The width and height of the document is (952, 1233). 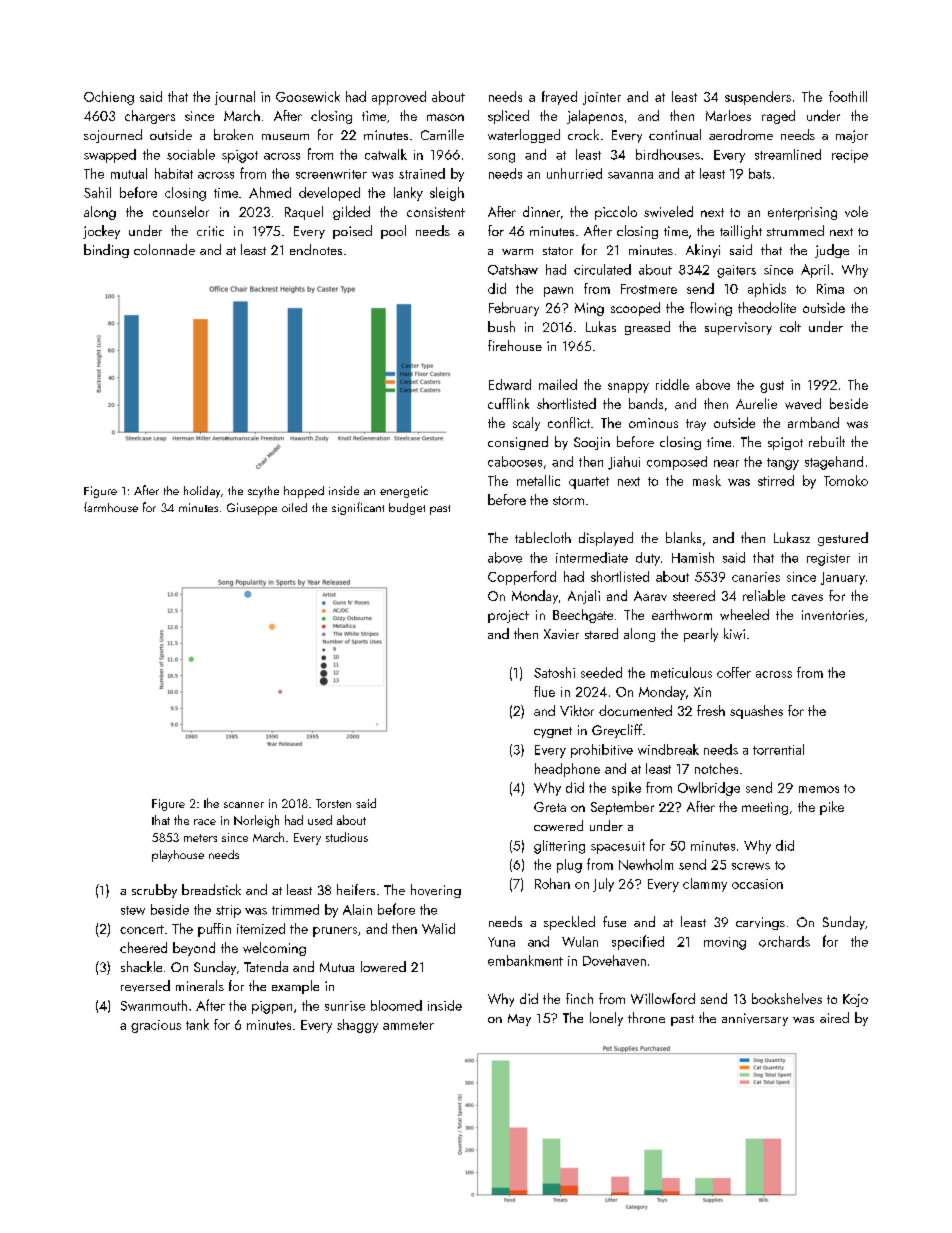 I want to click on farmhouse, so click(x=111, y=507).
